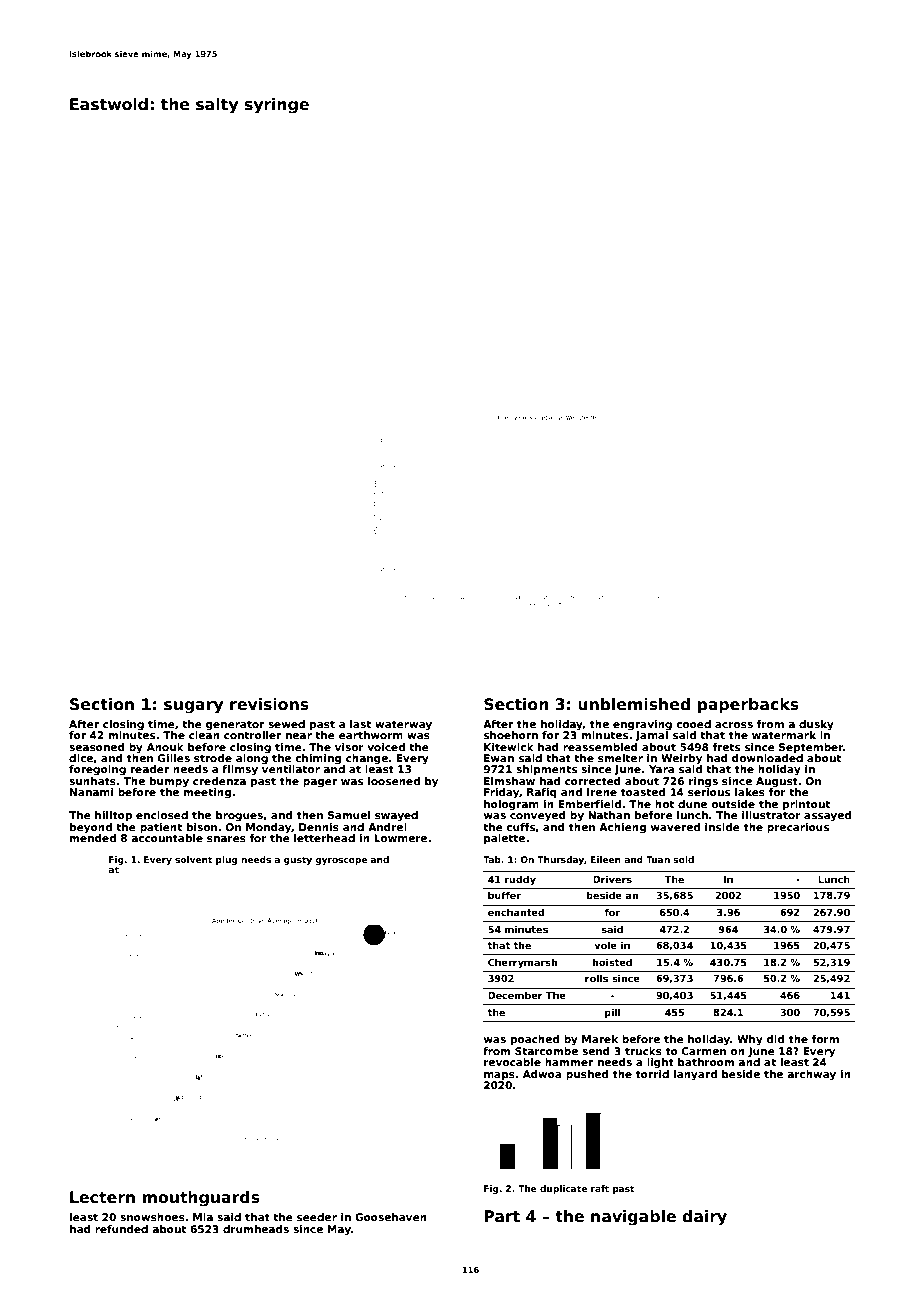  What do you see at coordinates (612, 962) in the document?
I see `hoisted` at bounding box center [612, 962].
